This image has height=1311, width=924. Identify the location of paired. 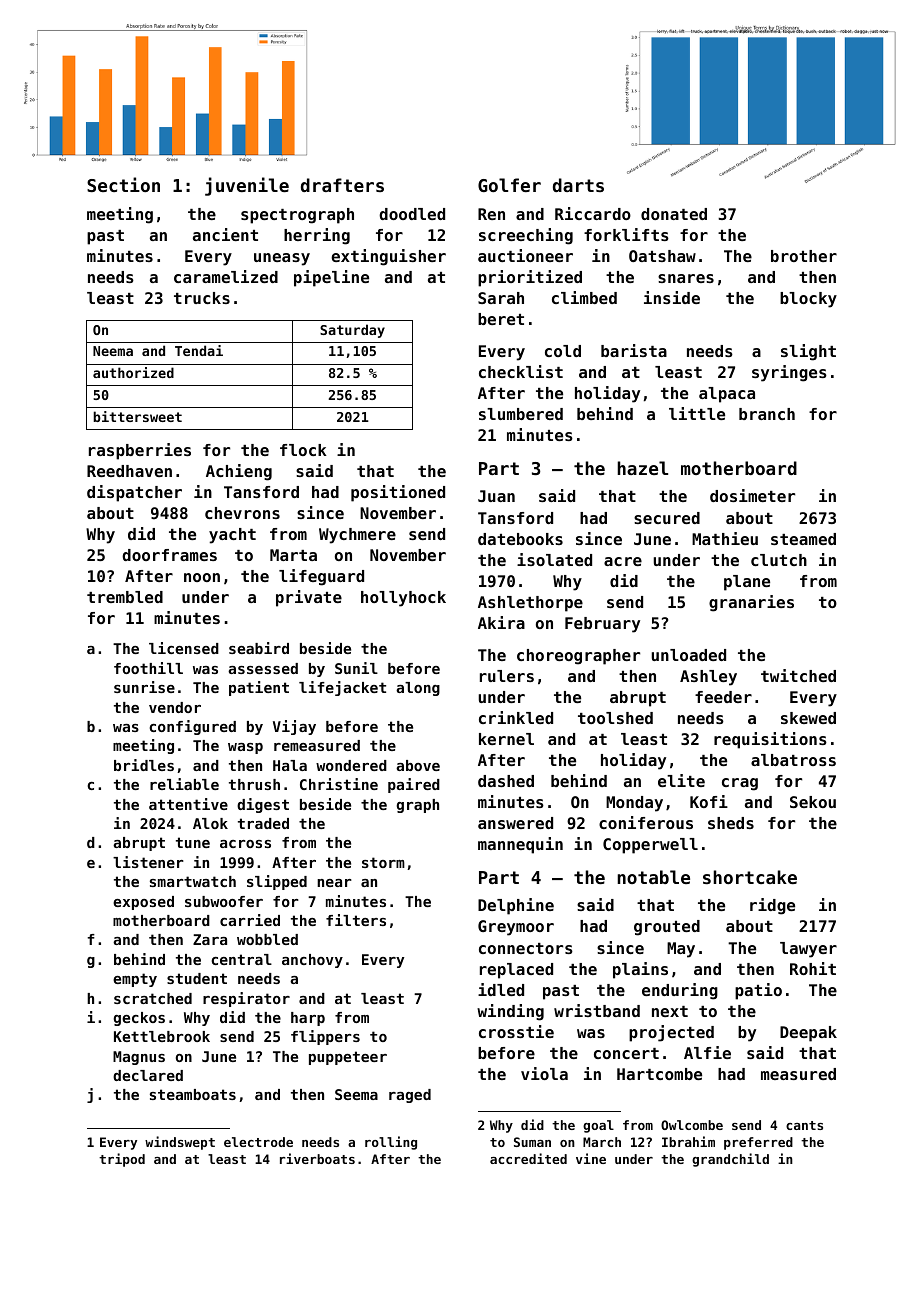
(414, 785).
